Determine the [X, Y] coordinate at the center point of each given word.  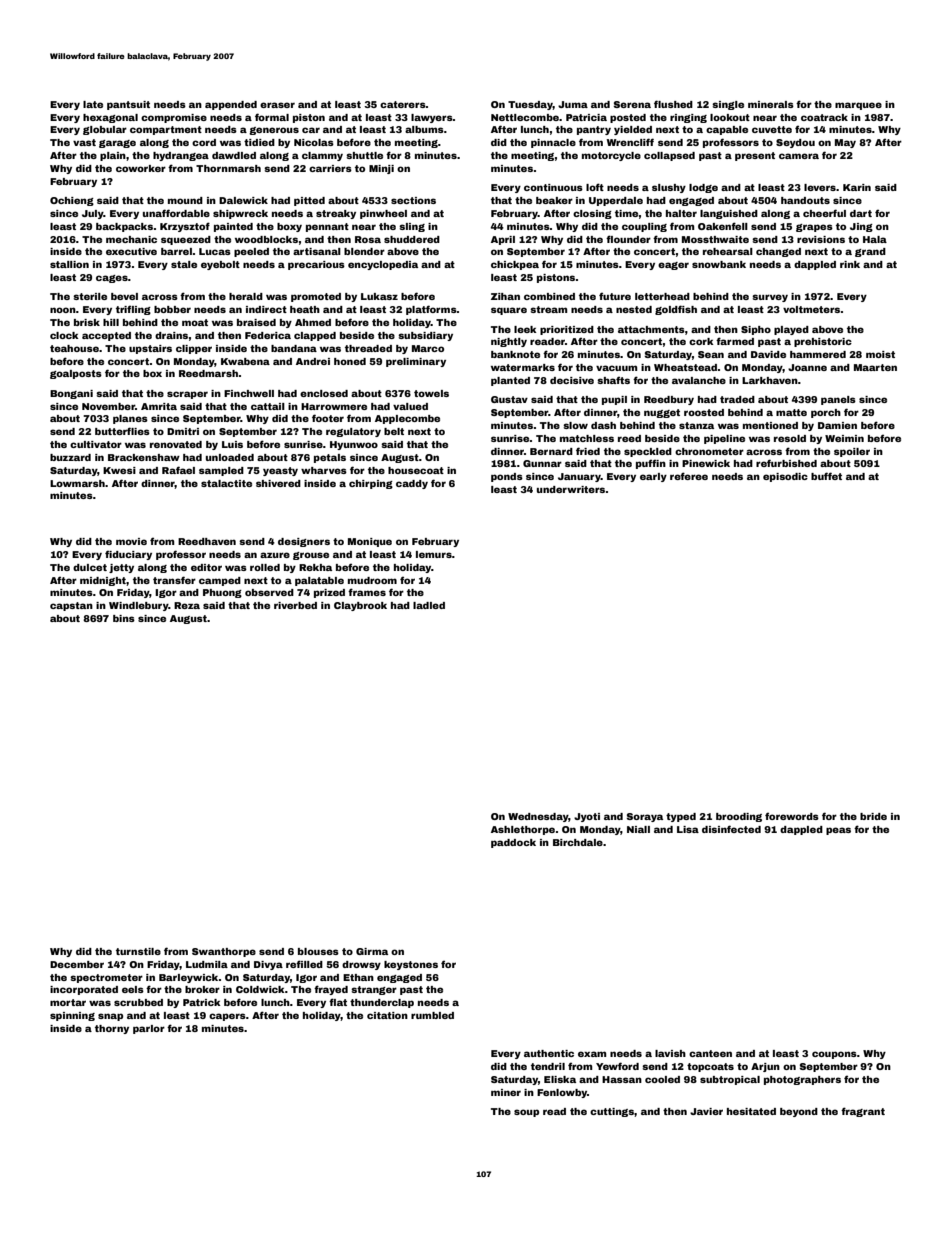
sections [413, 200]
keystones [411, 965]
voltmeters [812, 309]
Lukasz [379, 296]
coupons [834, 1055]
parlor [149, 1029]
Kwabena [245, 361]
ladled [429, 605]
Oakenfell [723, 226]
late [93, 104]
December [77, 964]
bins [124, 618]
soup [526, 1113]
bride [873, 816]
